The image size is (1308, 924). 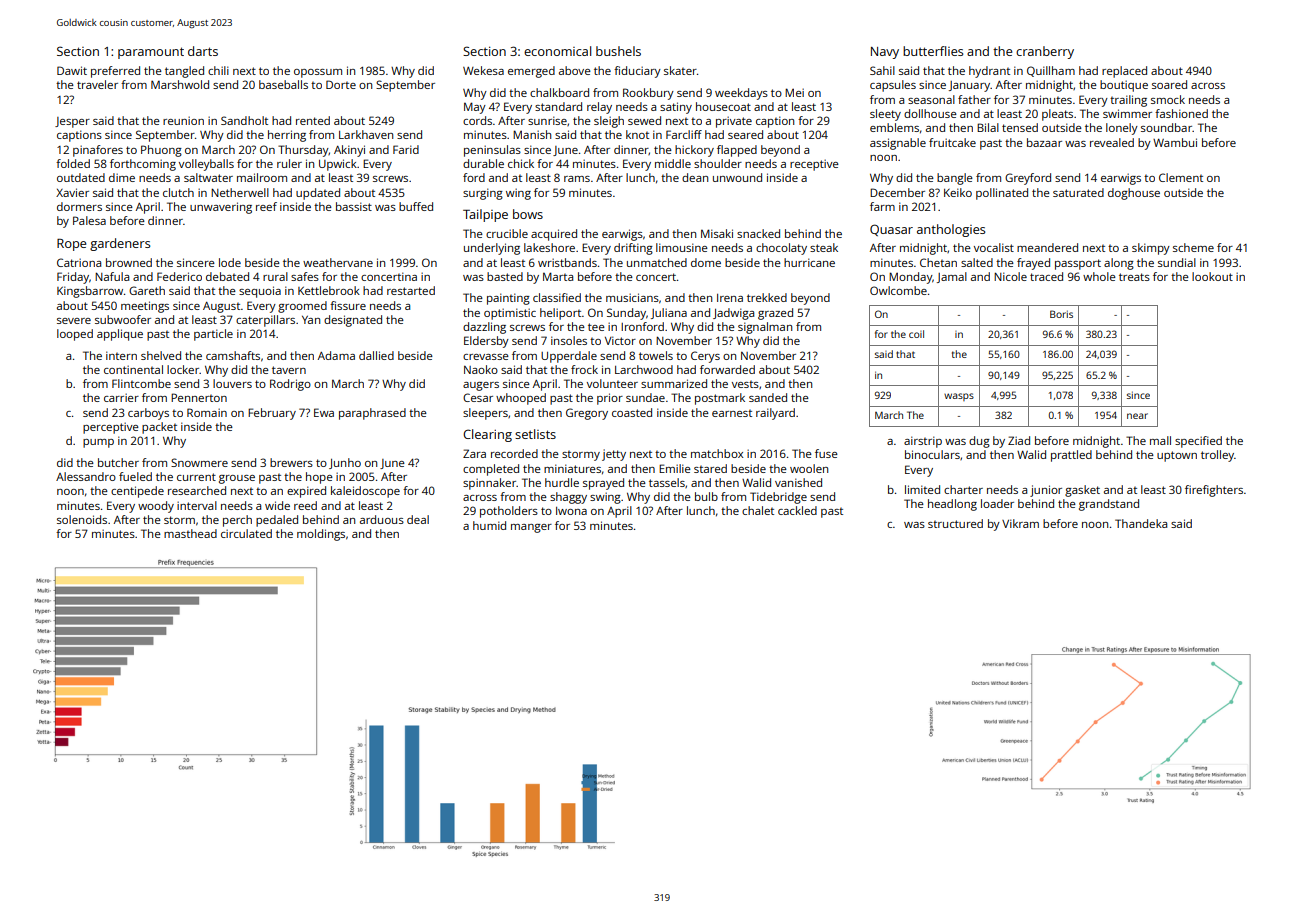 I want to click on replaced, so click(x=1124, y=72).
